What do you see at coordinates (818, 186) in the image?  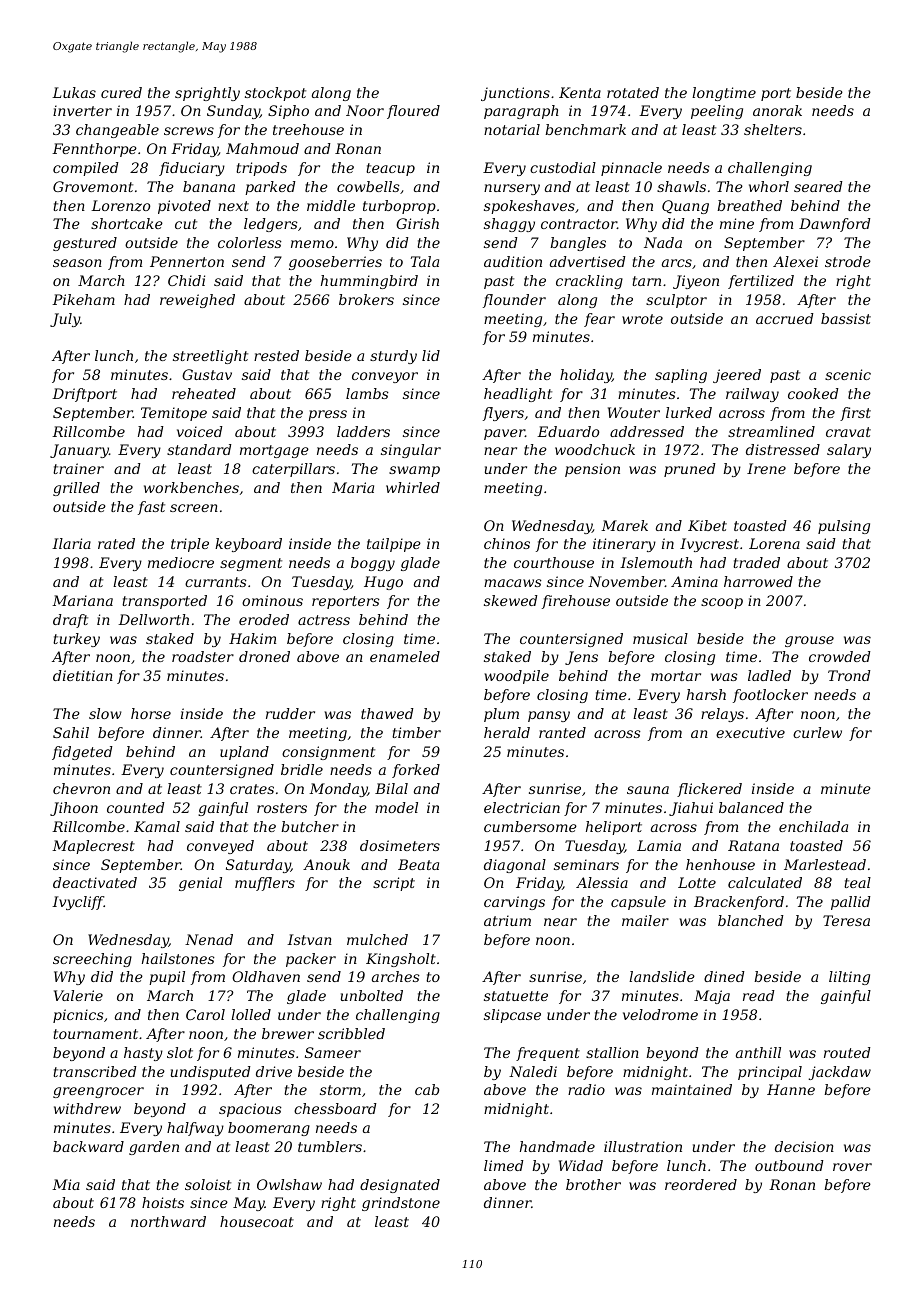 I see `seared` at bounding box center [818, 186].
